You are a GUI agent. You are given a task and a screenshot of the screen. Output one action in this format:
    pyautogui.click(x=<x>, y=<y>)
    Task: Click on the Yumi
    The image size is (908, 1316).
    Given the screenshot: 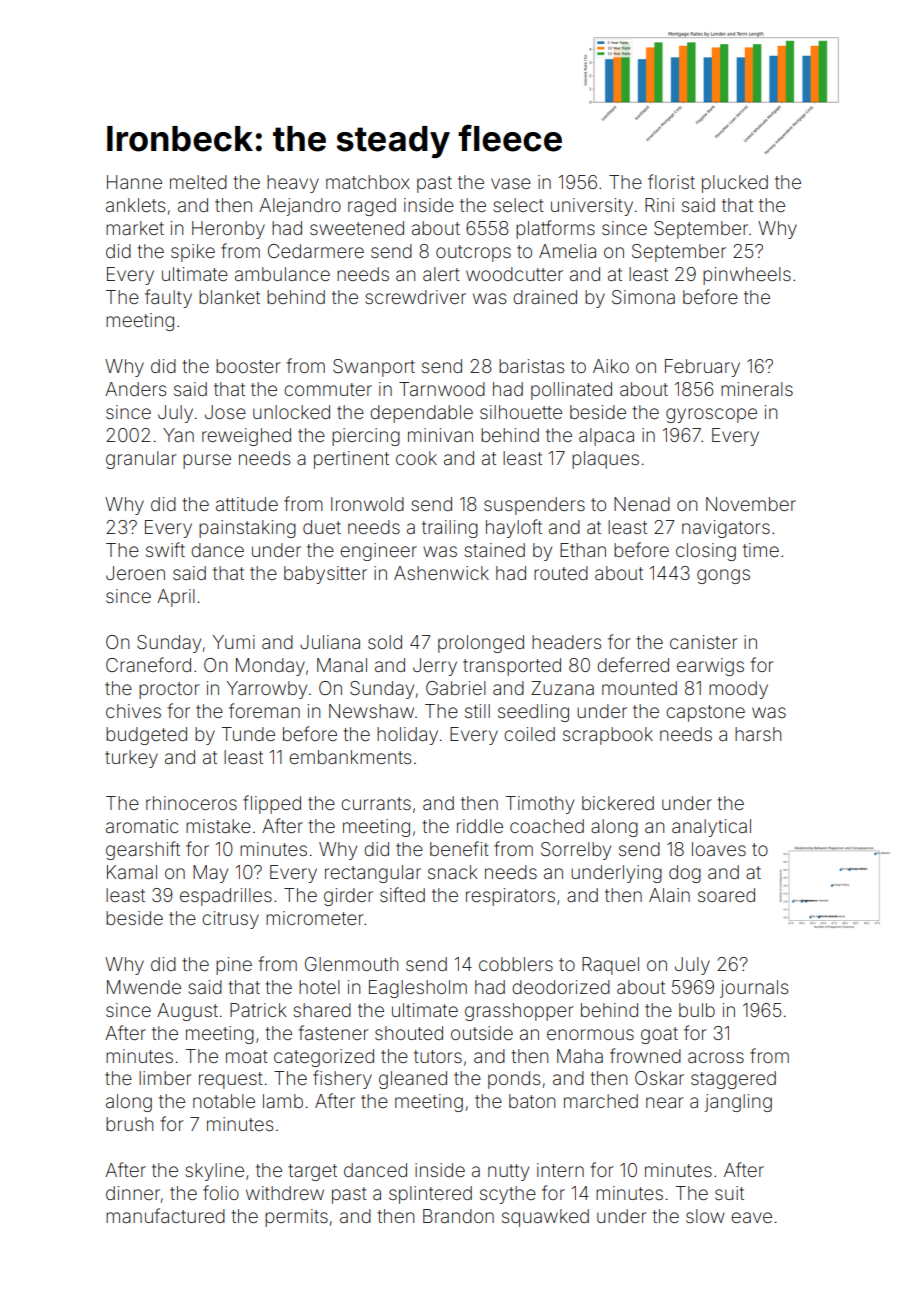 What is the action you would take?
    pyautogui.click(x=234, y=642)
